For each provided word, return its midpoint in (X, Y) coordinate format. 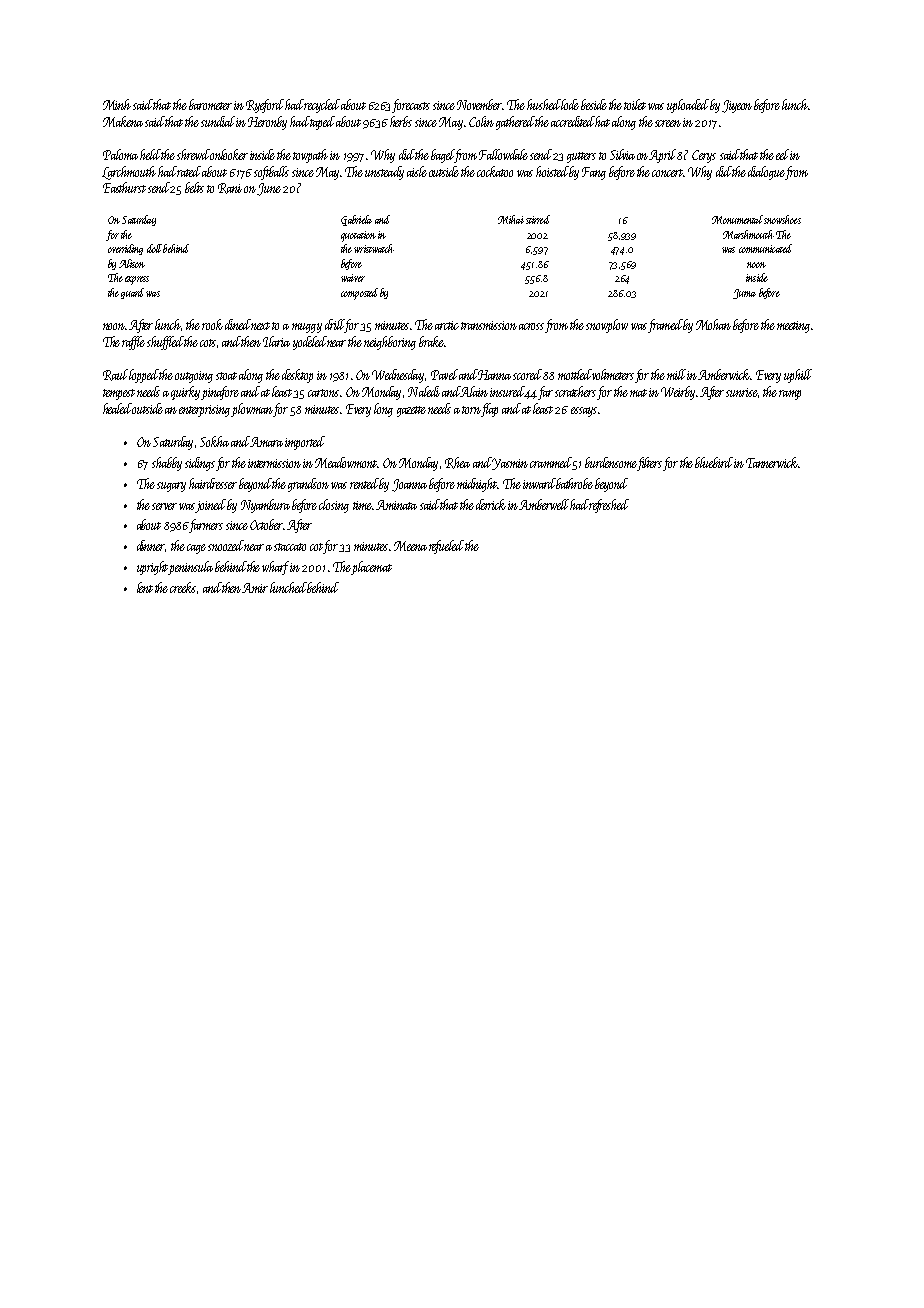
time (362, 505)
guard (132, 293)
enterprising (204, 411)
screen (668, 123)
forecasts (411, 106)
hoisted (552, 171)
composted (359, 294)
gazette (411, 411)
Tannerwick (772, 462)
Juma (744, 294)
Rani (230, 188)
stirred (538, 219)
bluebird (714, 462)
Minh (117, 104)
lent (145, 587)
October (266, 524)
